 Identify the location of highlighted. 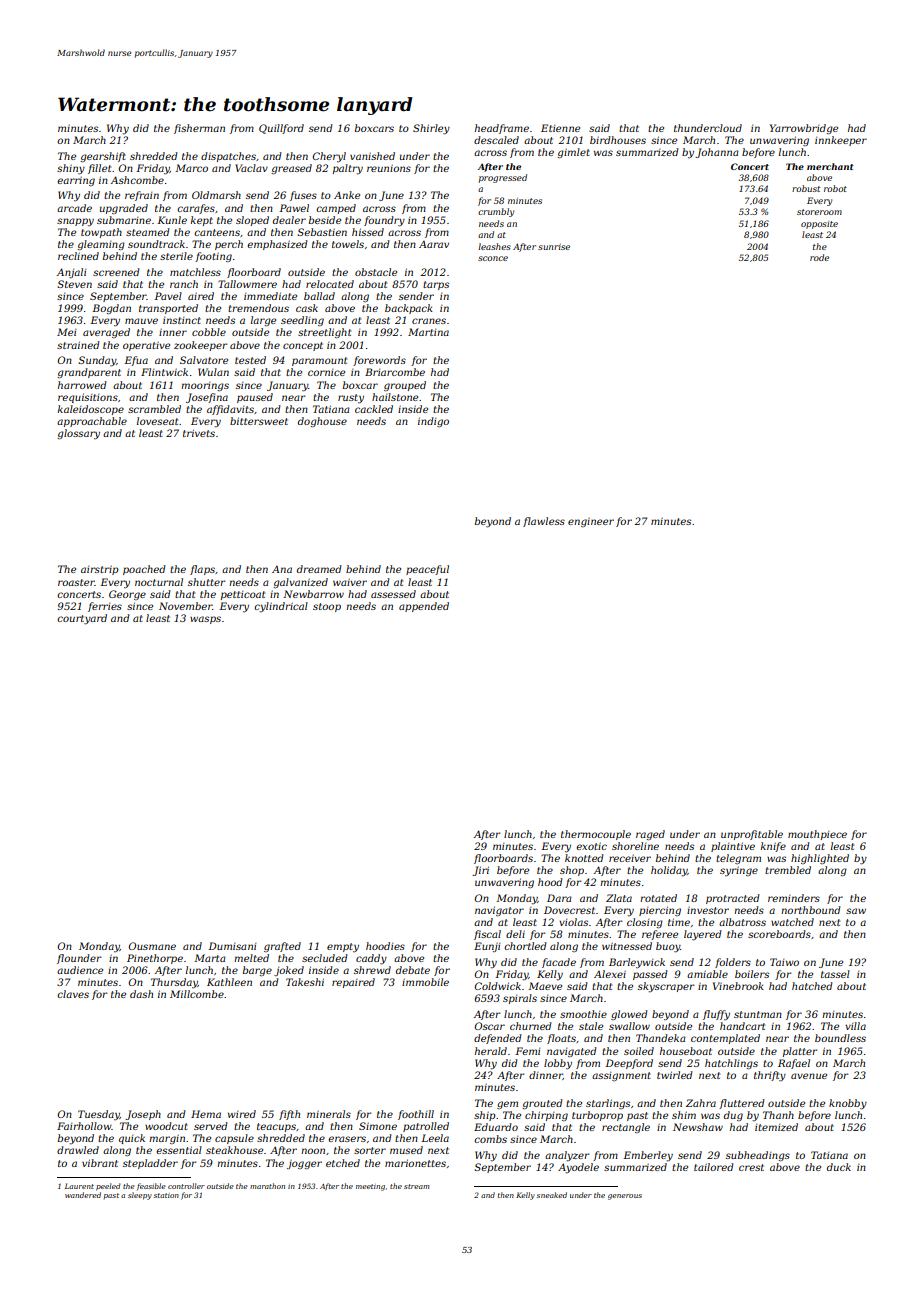
(820, 859).
